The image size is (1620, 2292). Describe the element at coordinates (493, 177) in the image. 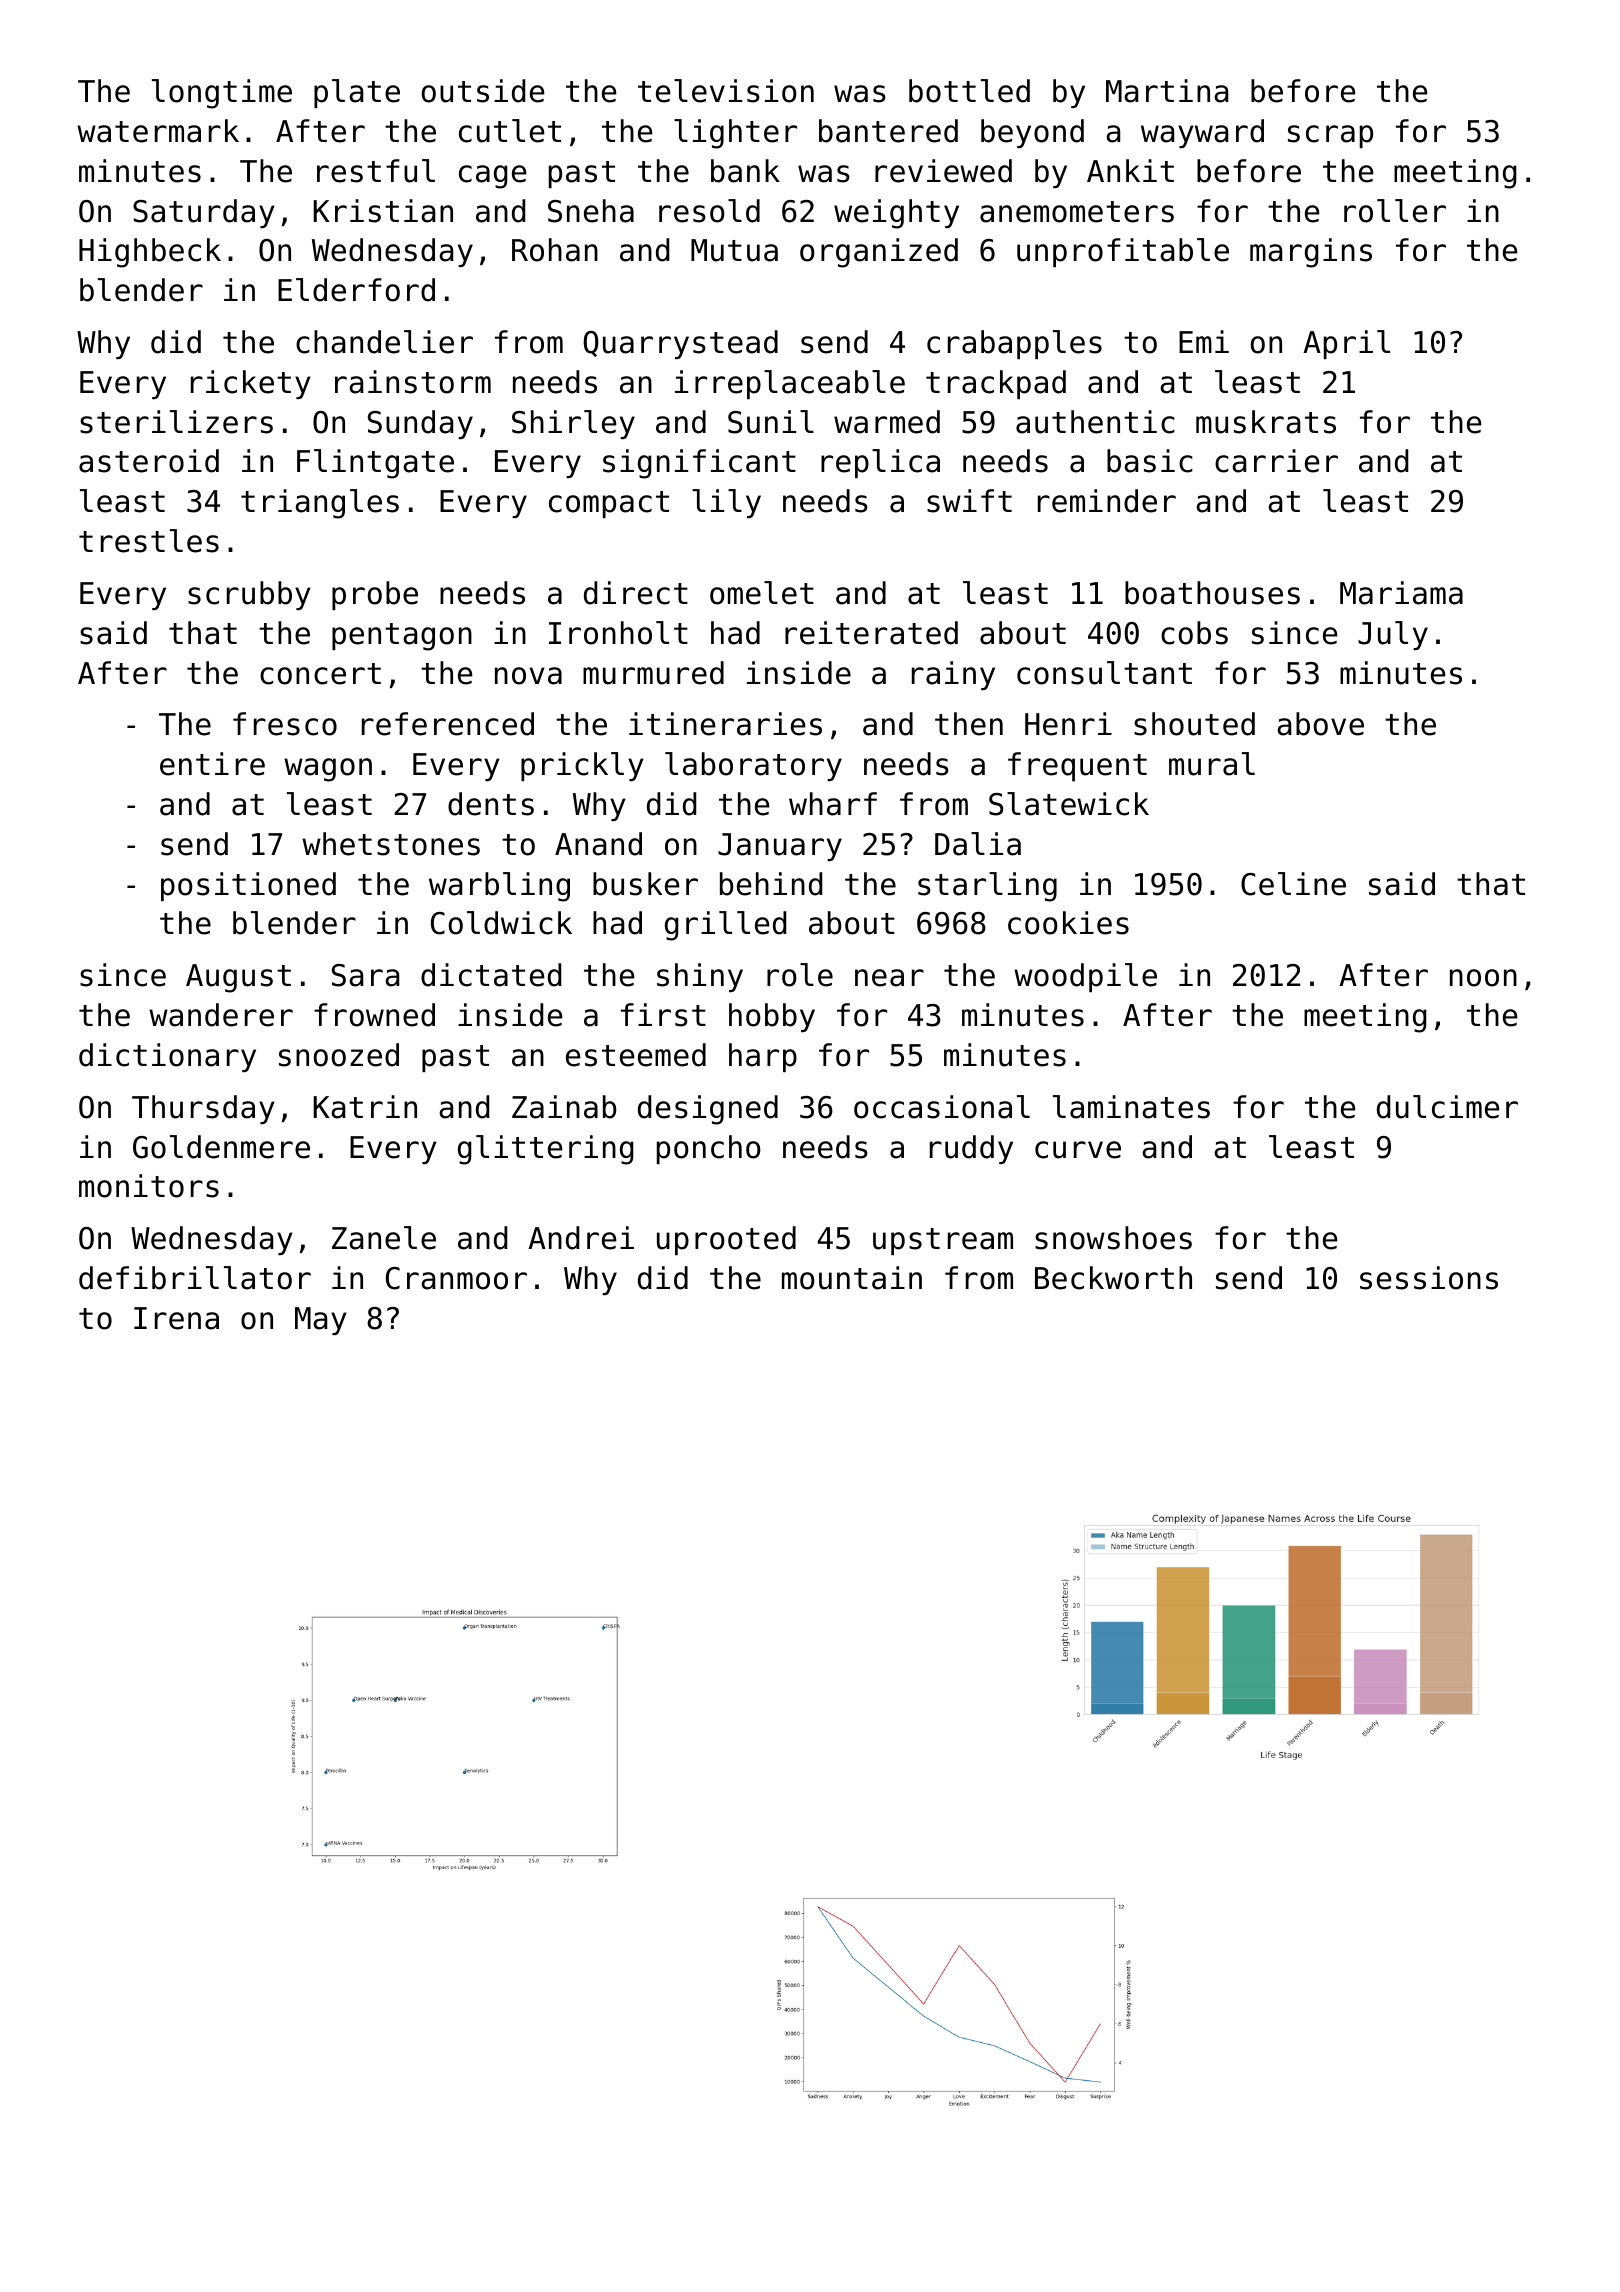

I see `cage` at that location.
